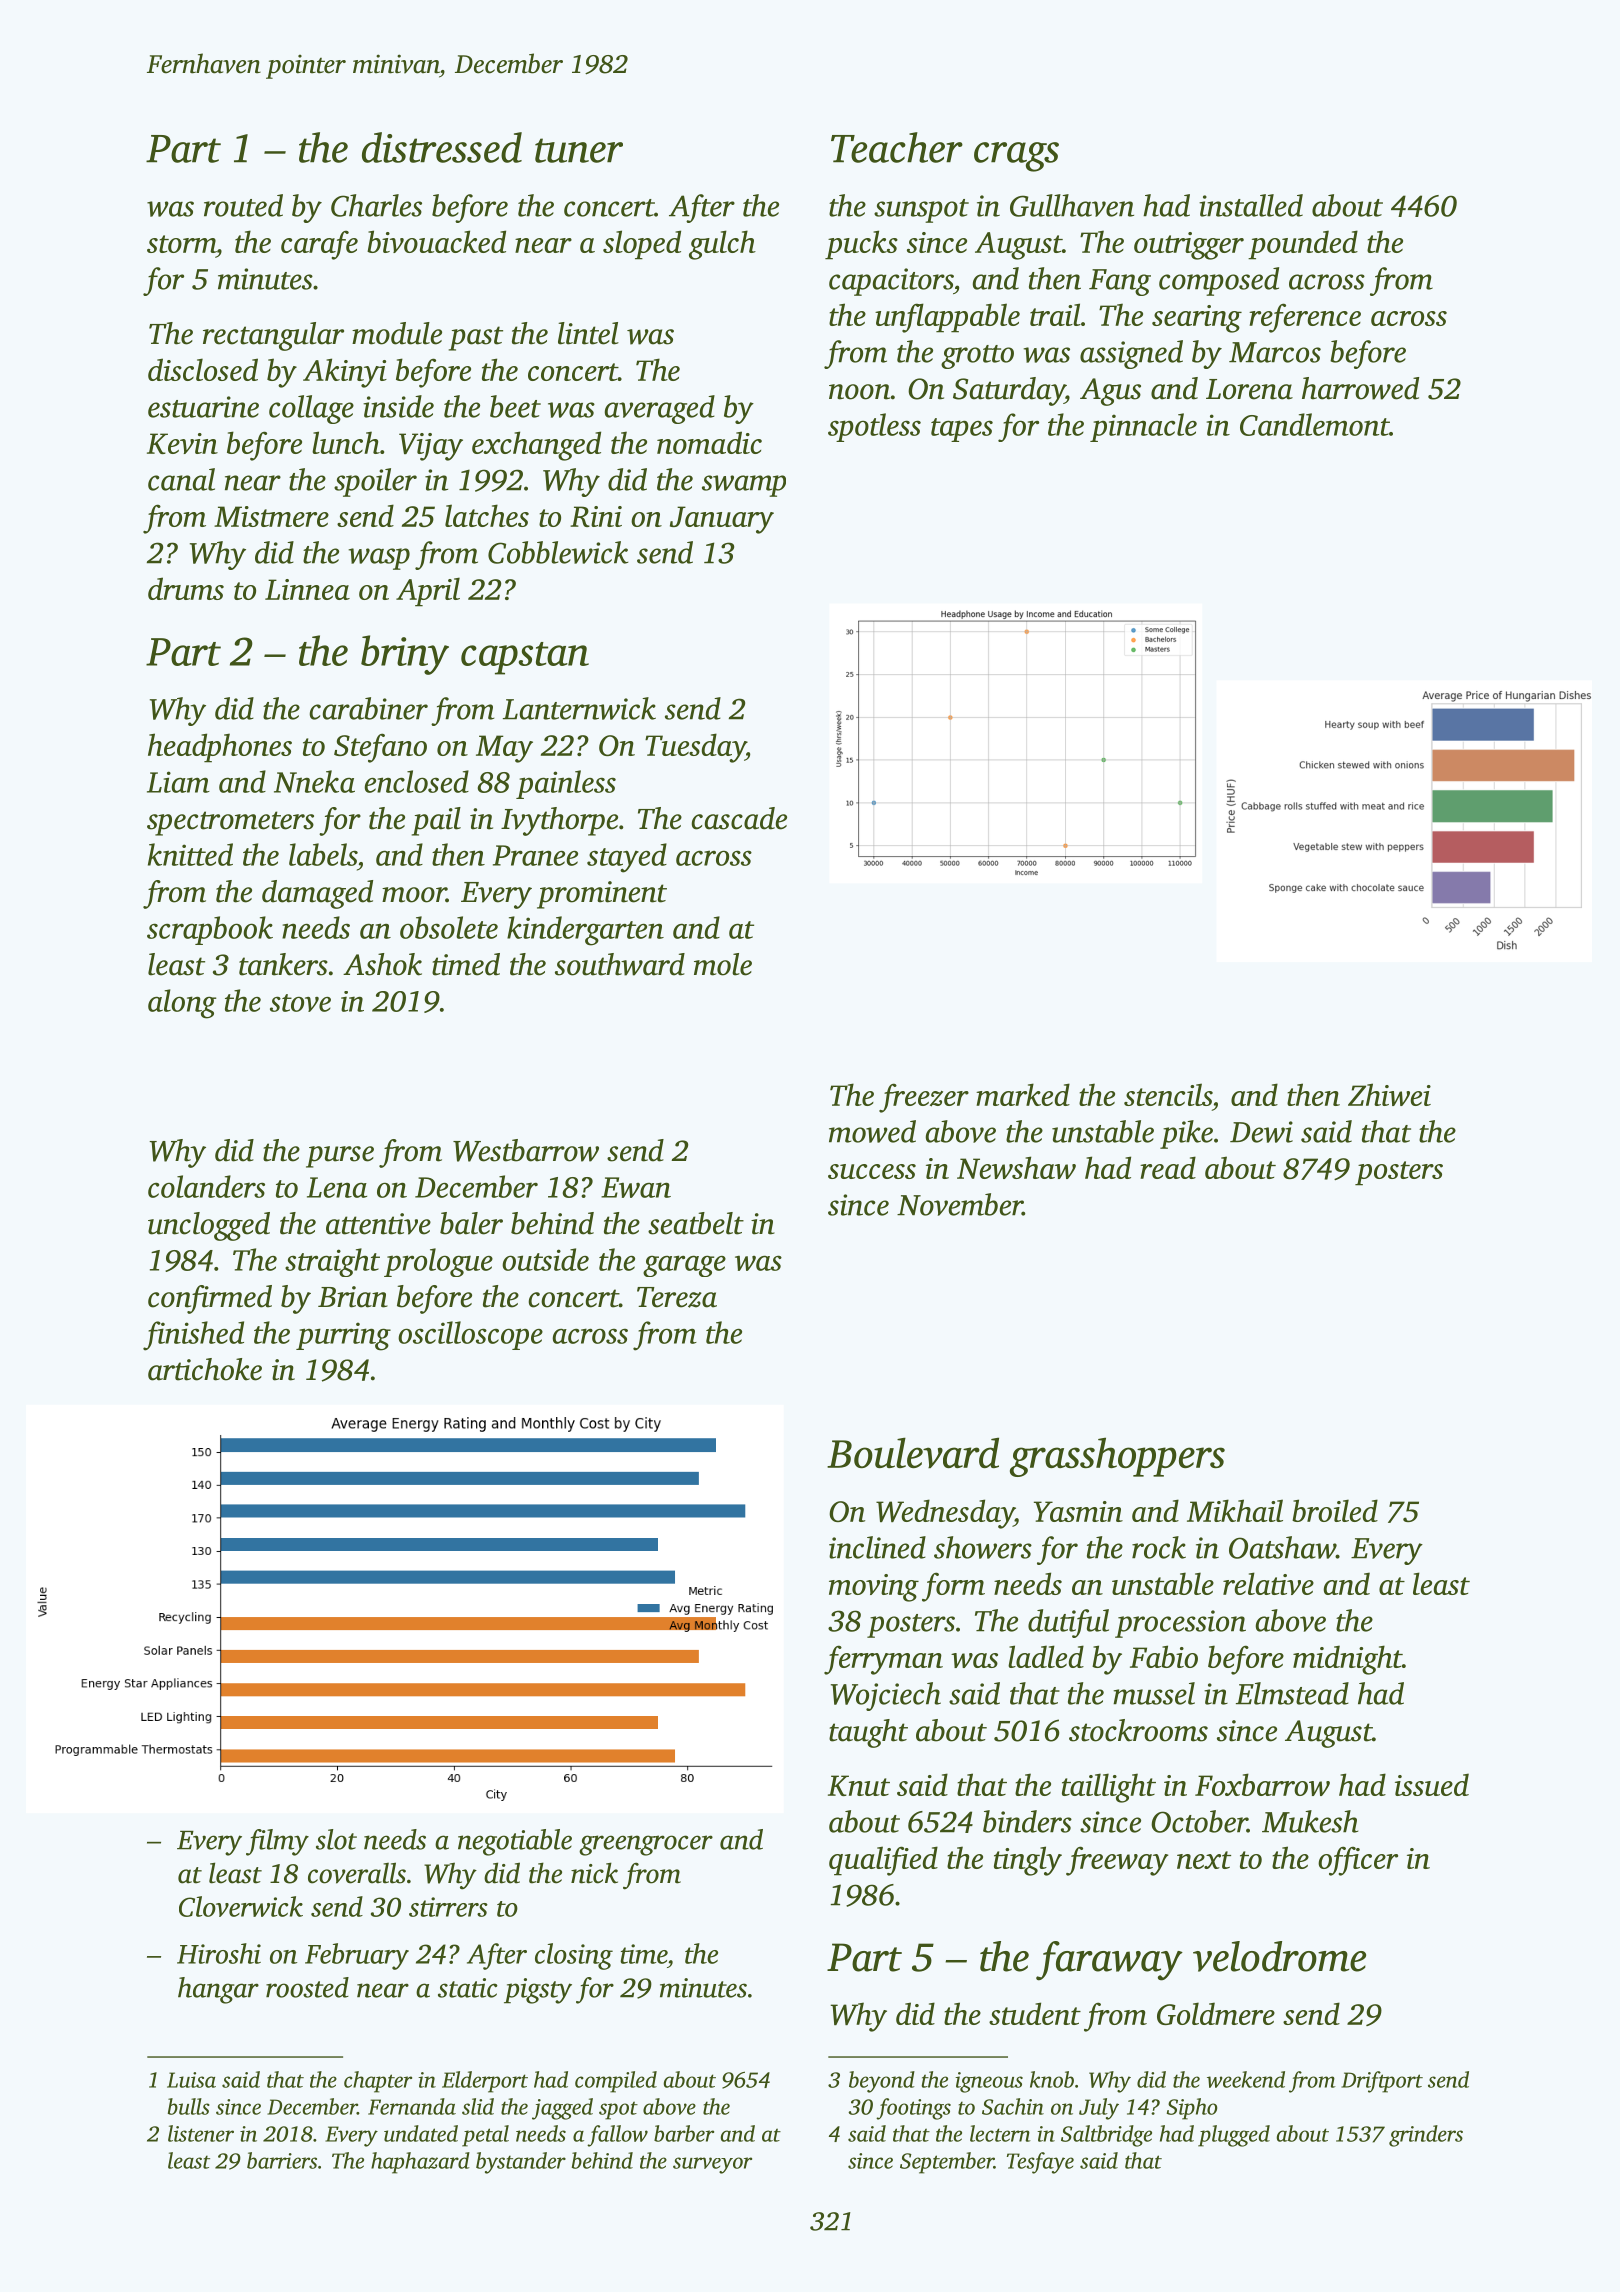 This screenshot has height=2292, width=1620. Describe the element at coordinates (1143, 427) in the screenshot. I see `pinnacle` at that location.
